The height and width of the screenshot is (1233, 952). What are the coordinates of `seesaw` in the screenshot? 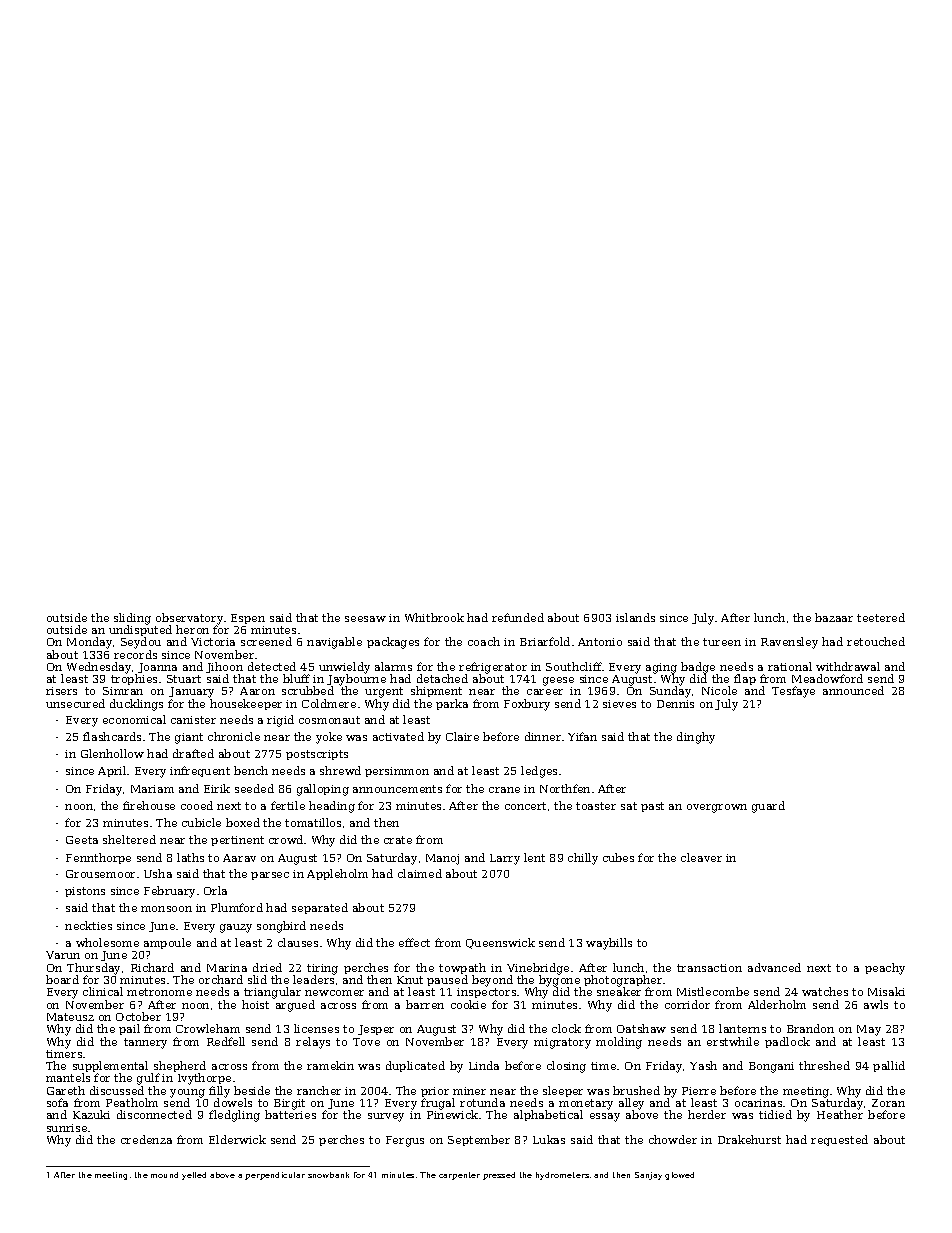 It's located at (365, 619).
